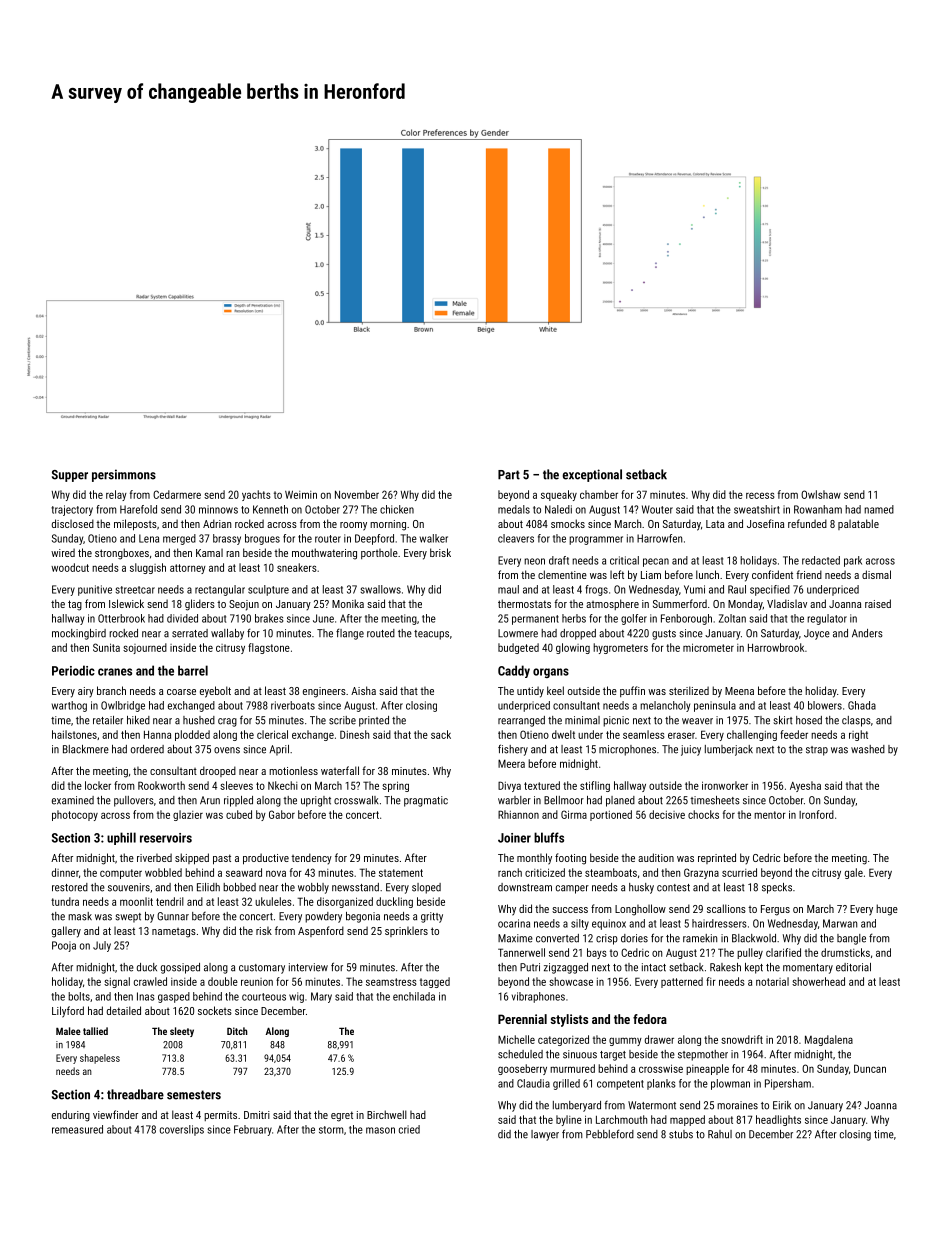  Describe the element at coordinates (75, 815) in the screenshot. I see `photocopy` at that location.
